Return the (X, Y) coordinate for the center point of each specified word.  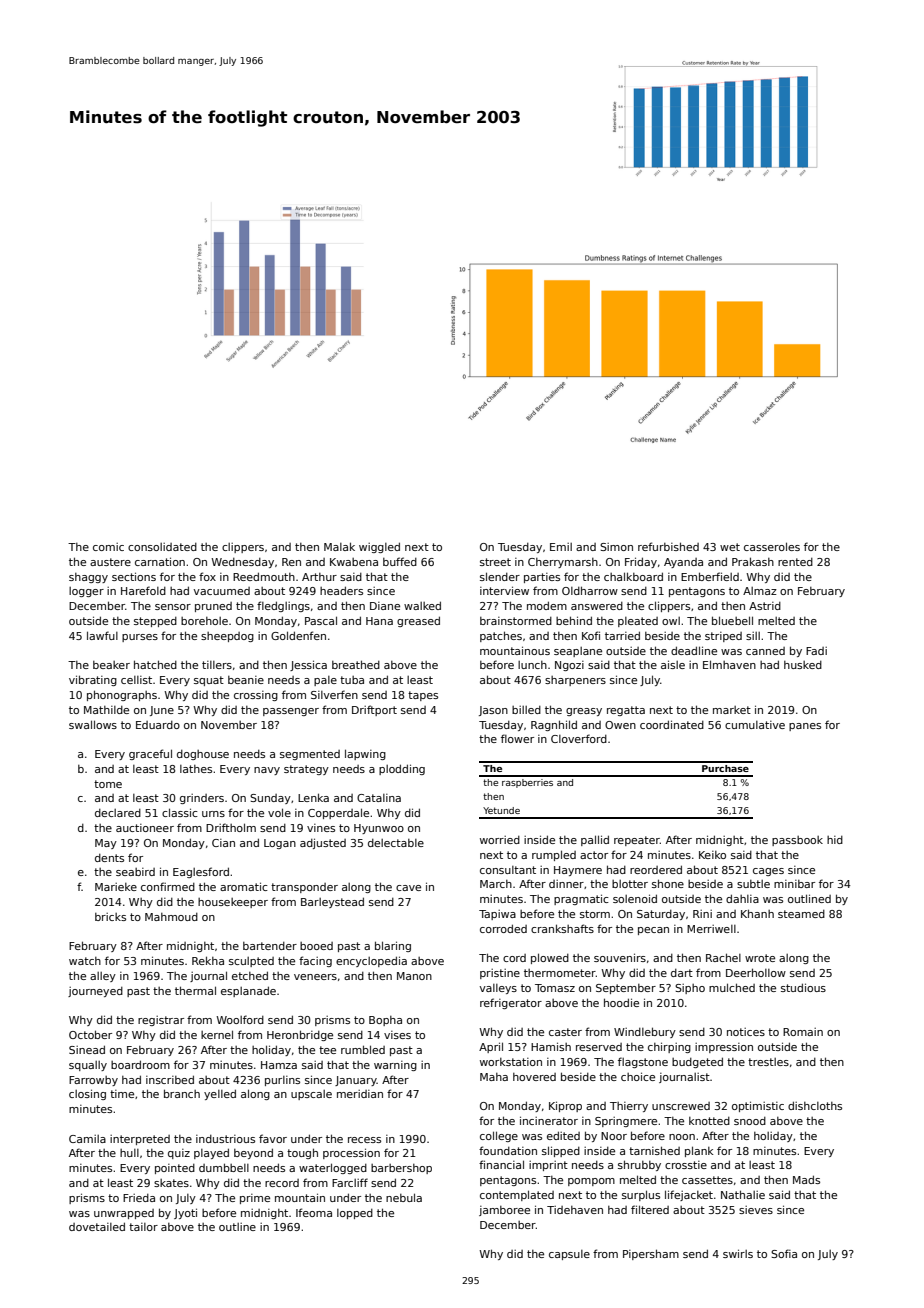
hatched (155, 664)
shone (668, 883)
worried (500, 840)
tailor (143, 1227)
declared (118, 813)
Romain (803, 1032)
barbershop (401, 1169)
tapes (423, 696)
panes (805, 727)
